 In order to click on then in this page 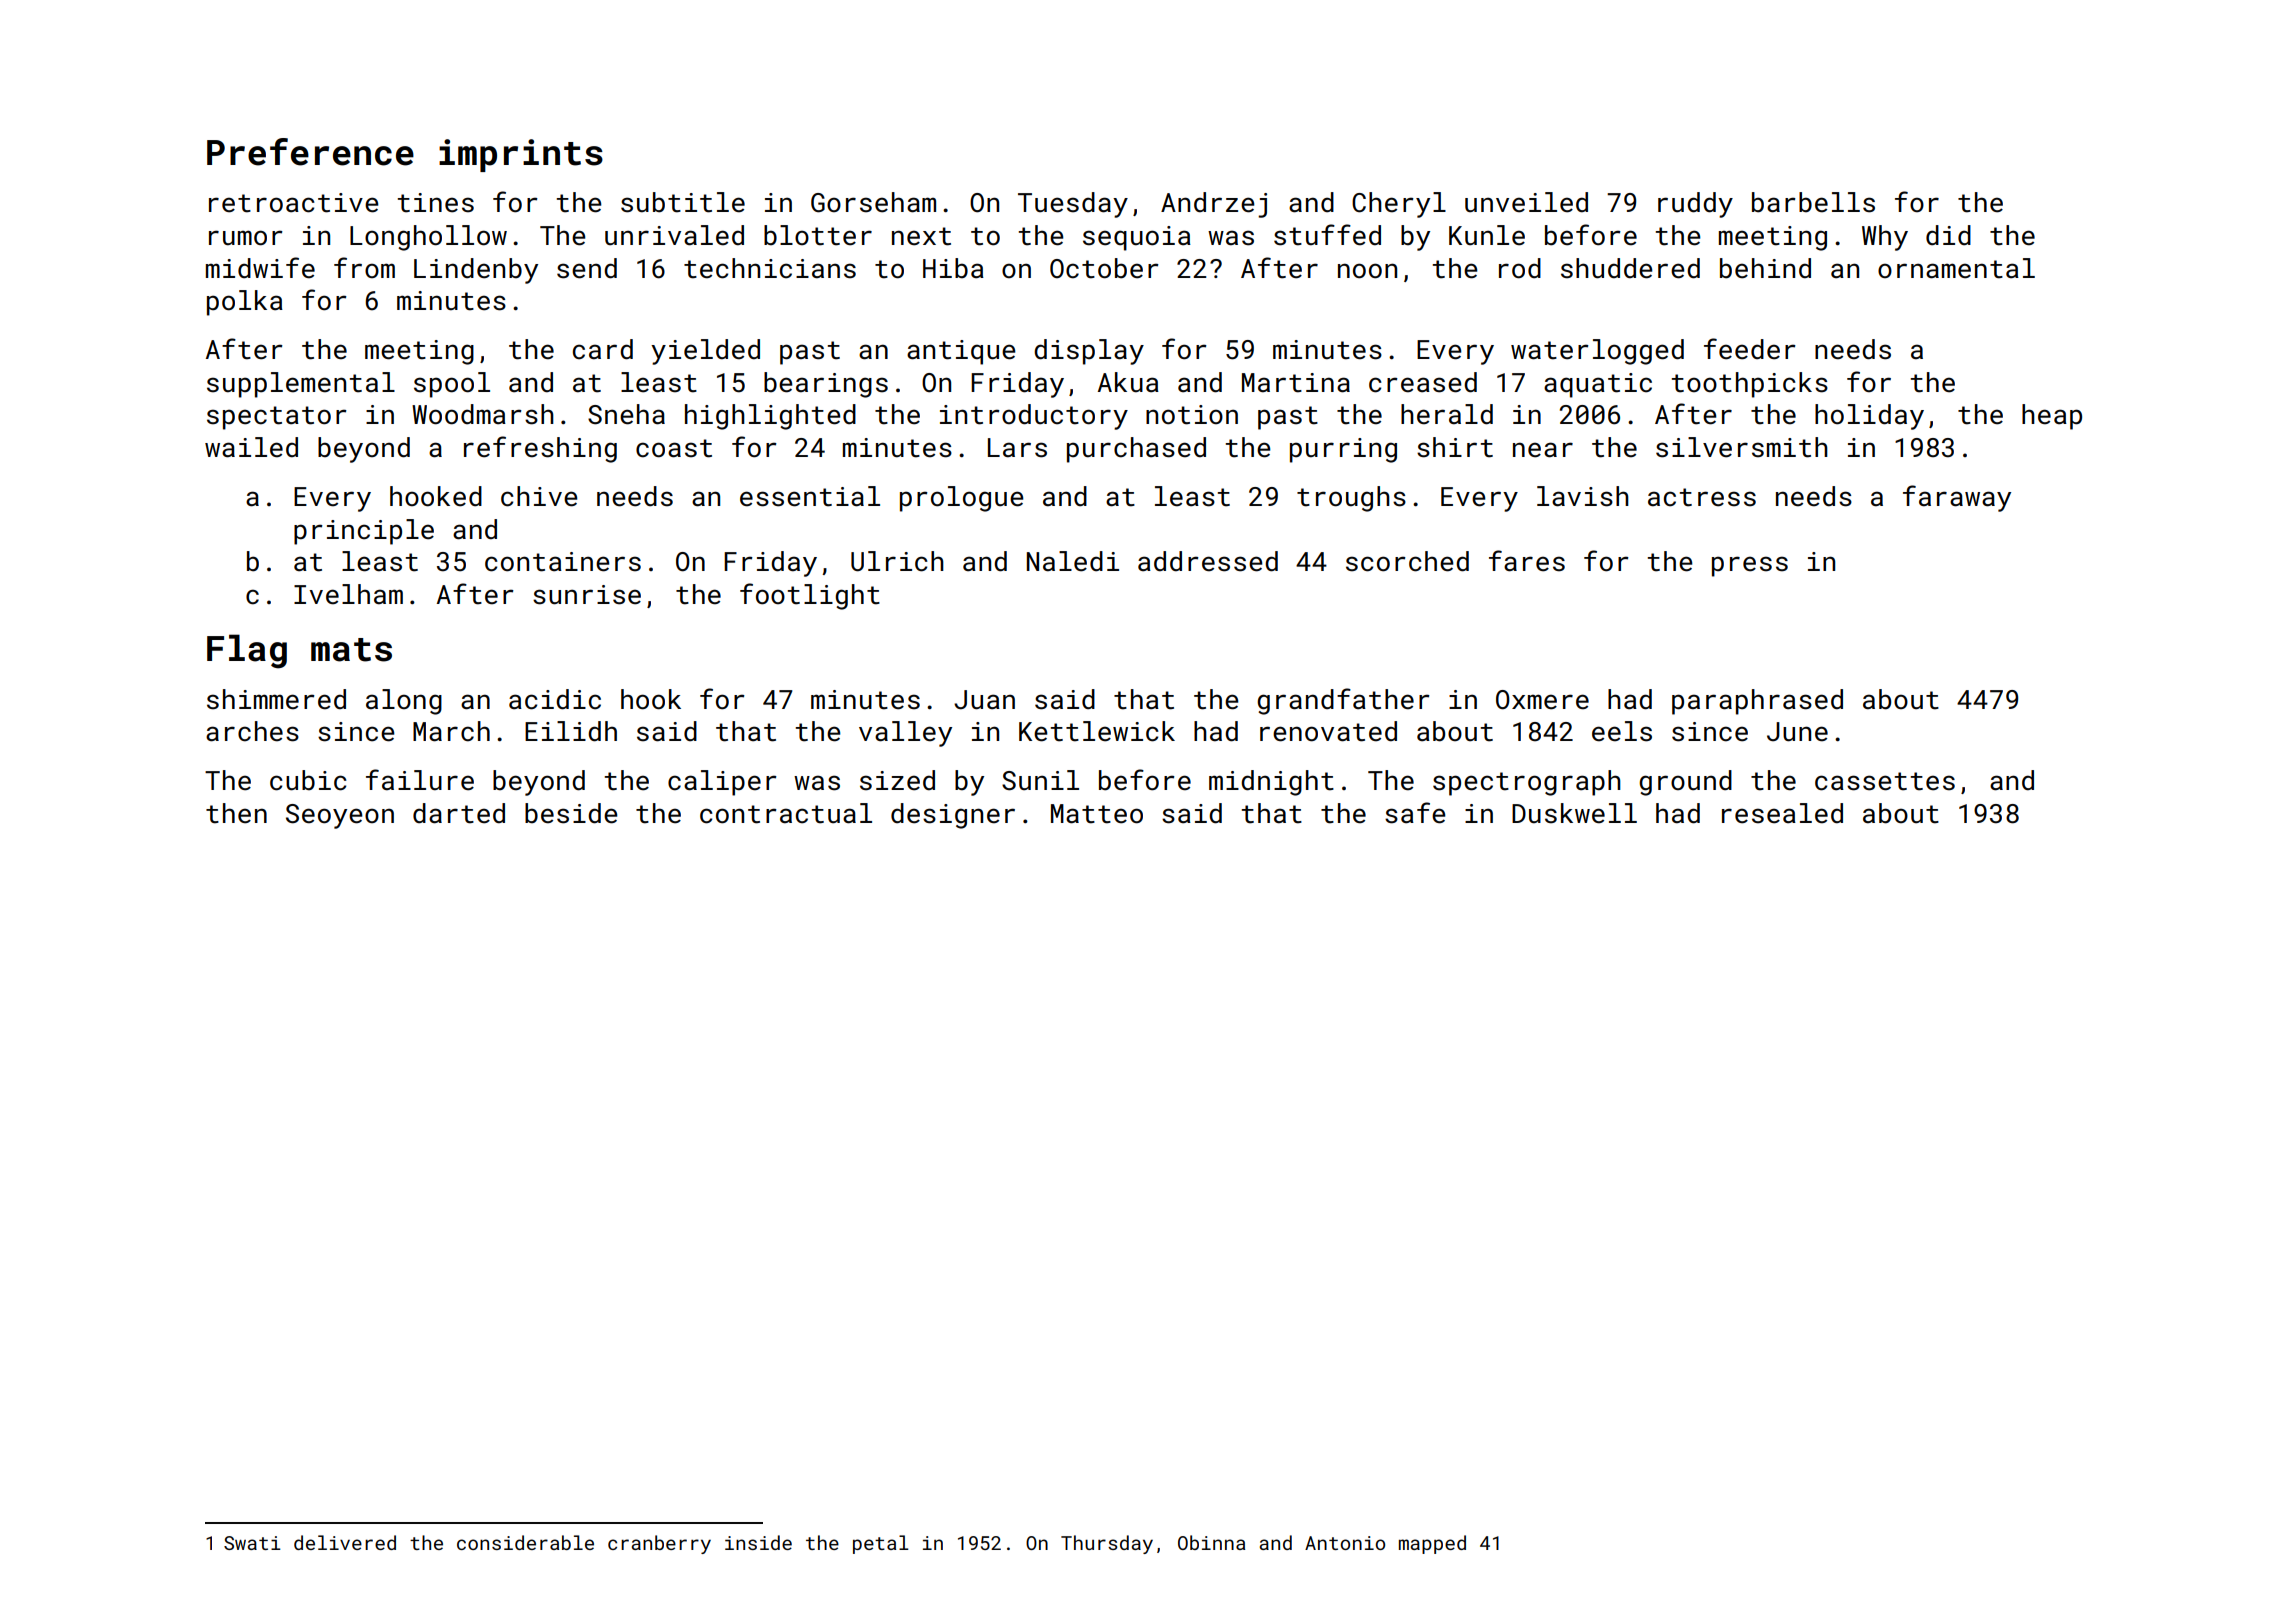, I will do `click(236, 813)`.
